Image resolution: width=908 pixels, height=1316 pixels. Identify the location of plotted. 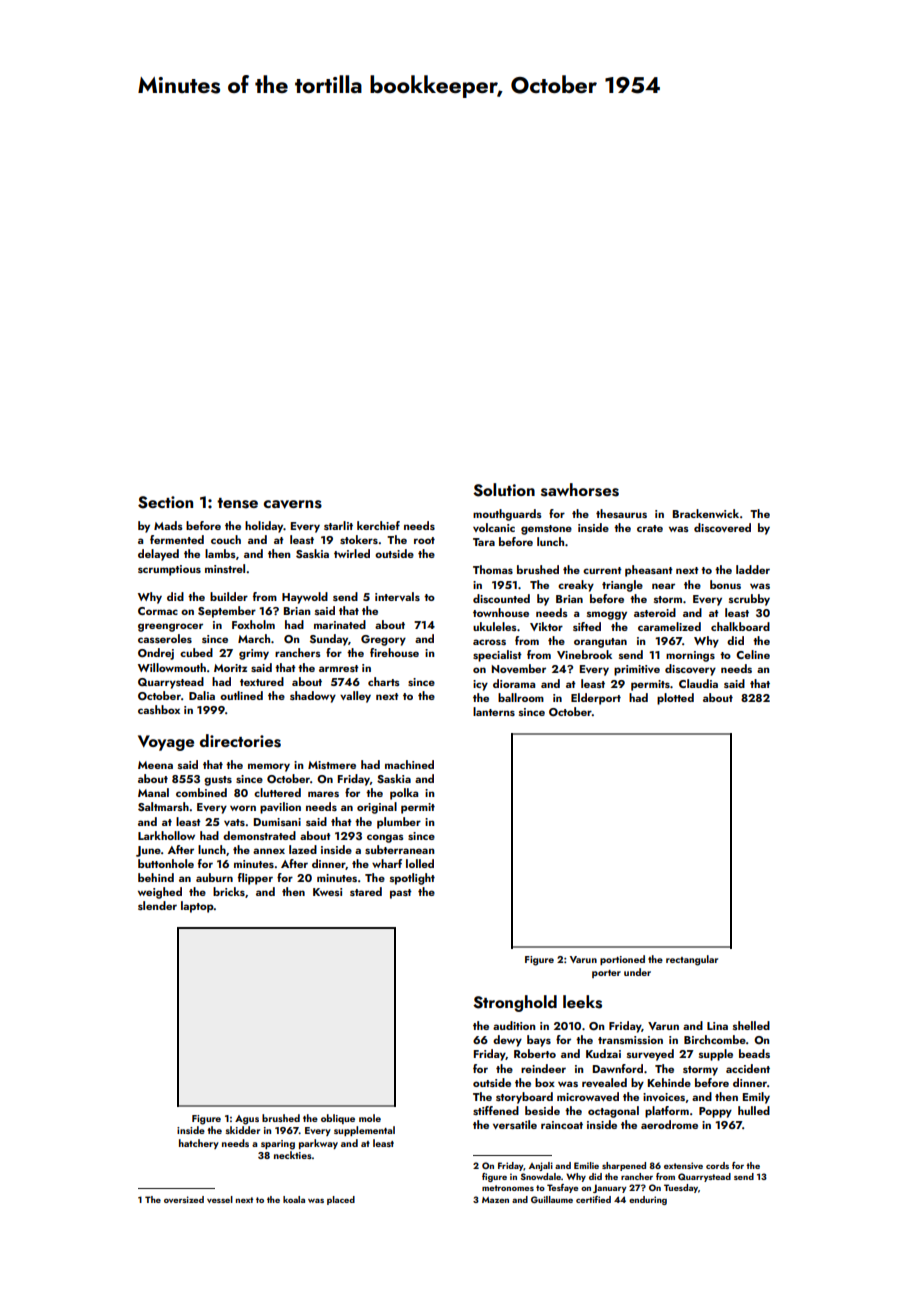
(675, 699).
